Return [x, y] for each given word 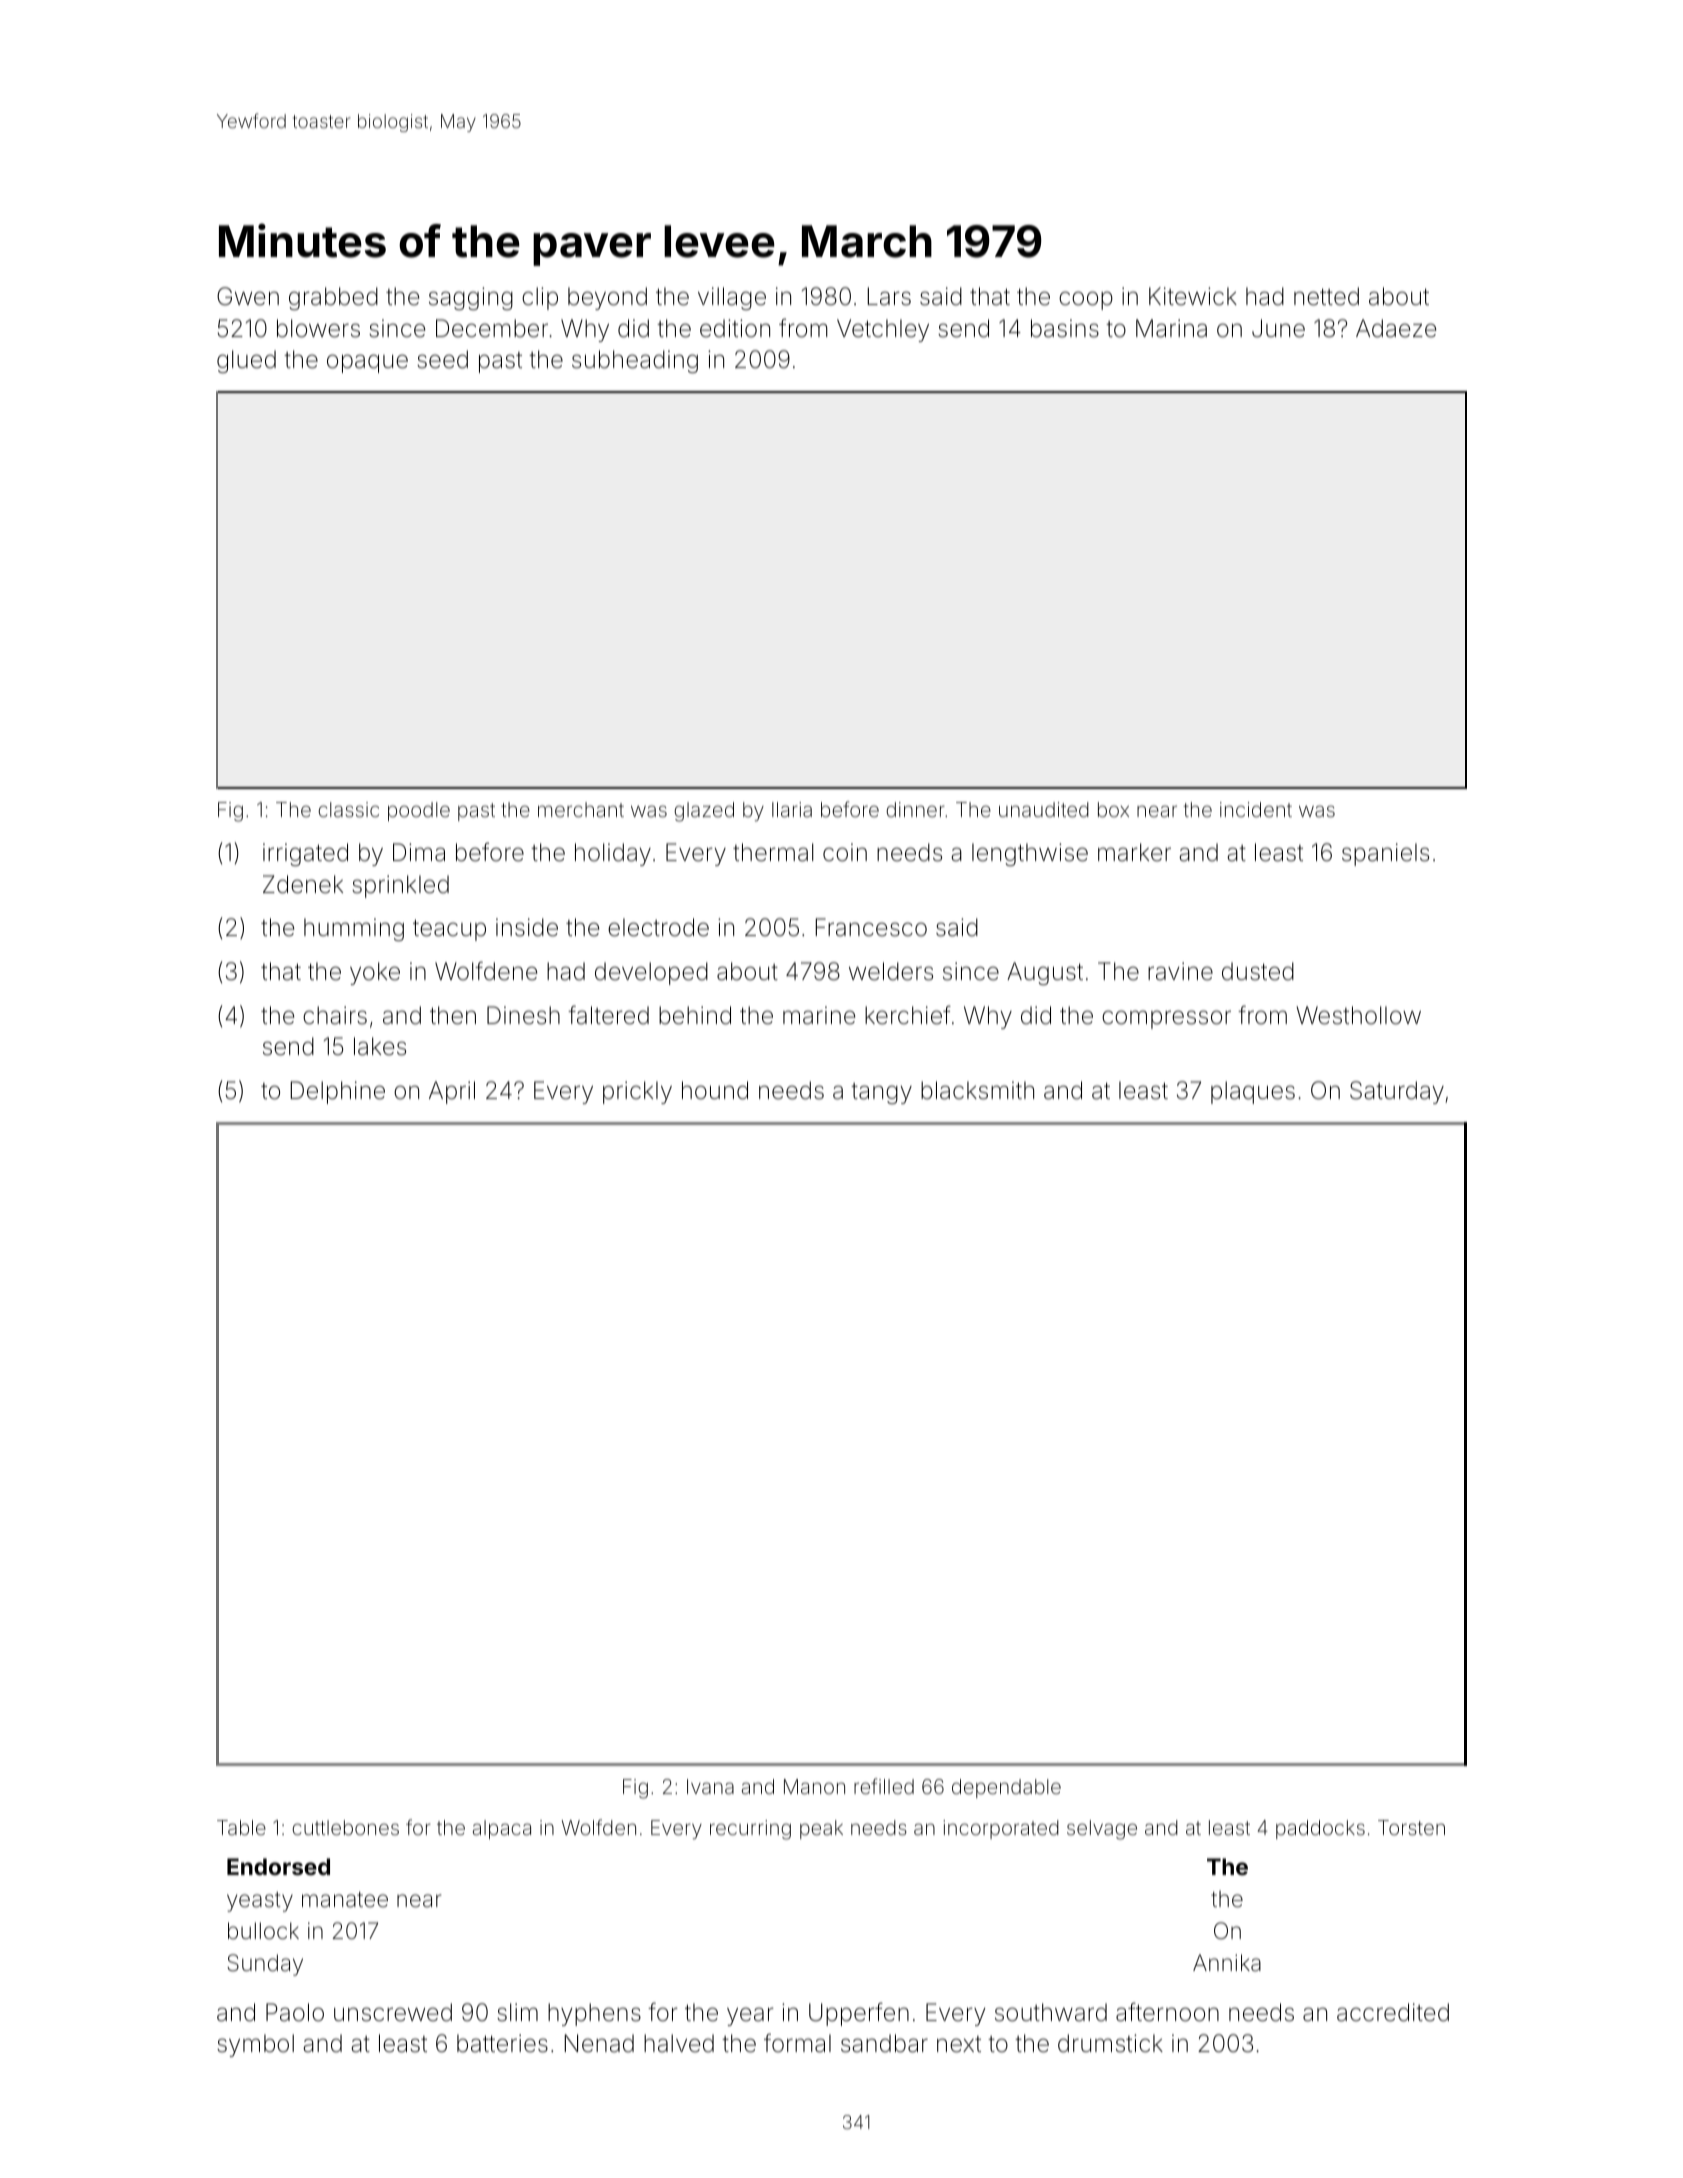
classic [348, 809]
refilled [884, 1786]
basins [1065, 328]
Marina [1171, 328]
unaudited [1044, 809]
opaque [367, 363]
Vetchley [883, 330]
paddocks [1320, 1829]
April [452, 1092]
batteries [502, 2043]
